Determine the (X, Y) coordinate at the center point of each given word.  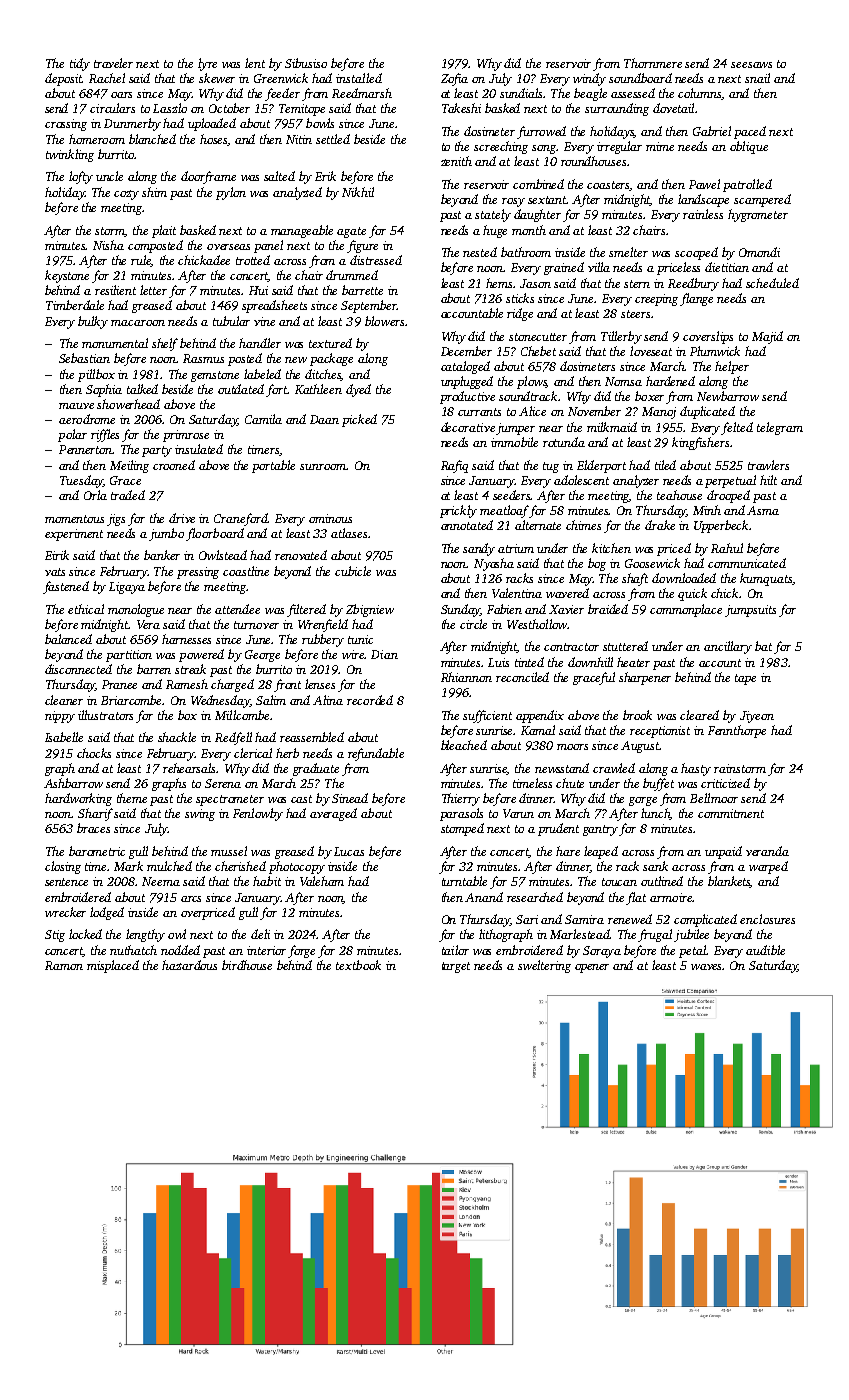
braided (608, 609)
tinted (529, 662)
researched (535, 897)
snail (757, 78)
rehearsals (190, 768)
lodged (107, 913)
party (157, 451)
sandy (479, 549)
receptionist (660, 732)
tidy (80, 64)
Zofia (454, 79)
